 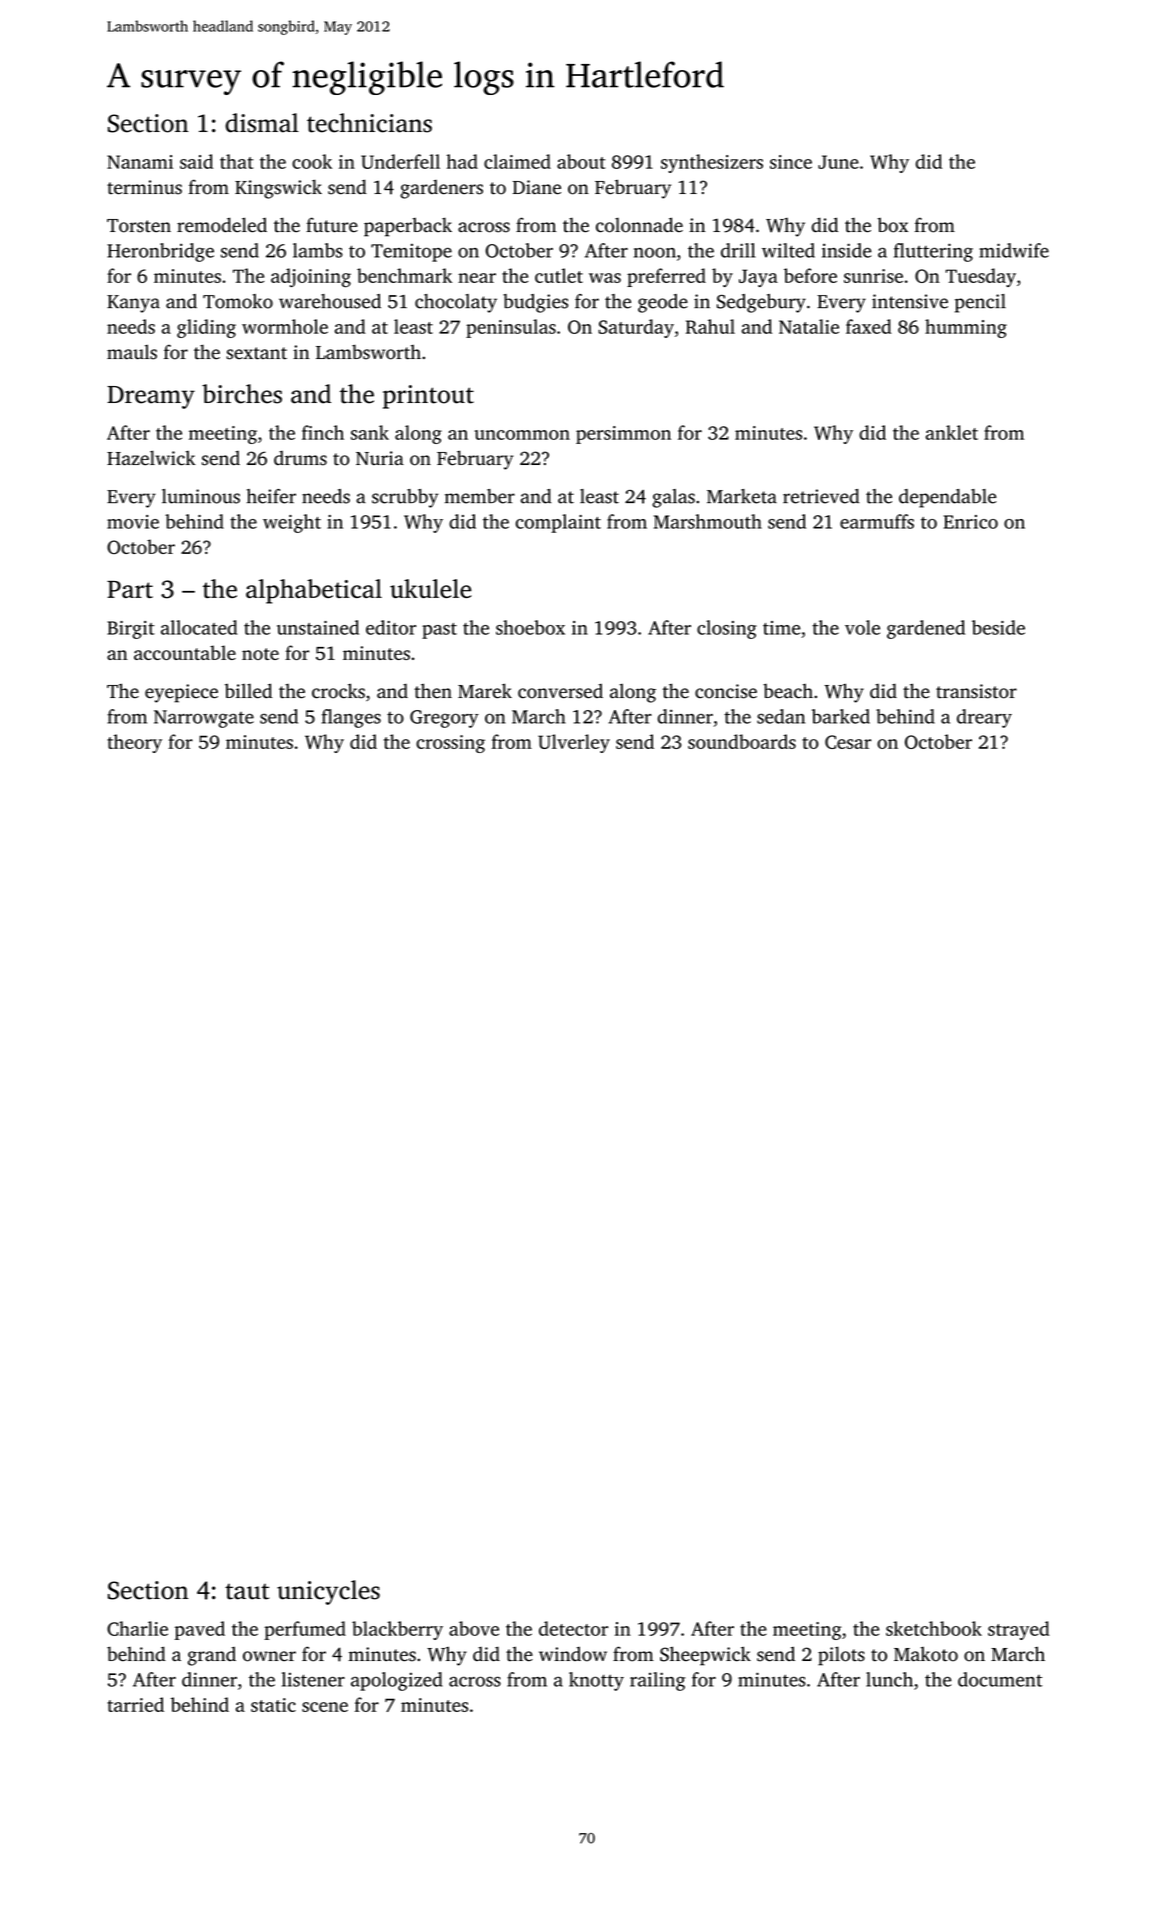 I want to click on above, so click(x=474, y=1628).
